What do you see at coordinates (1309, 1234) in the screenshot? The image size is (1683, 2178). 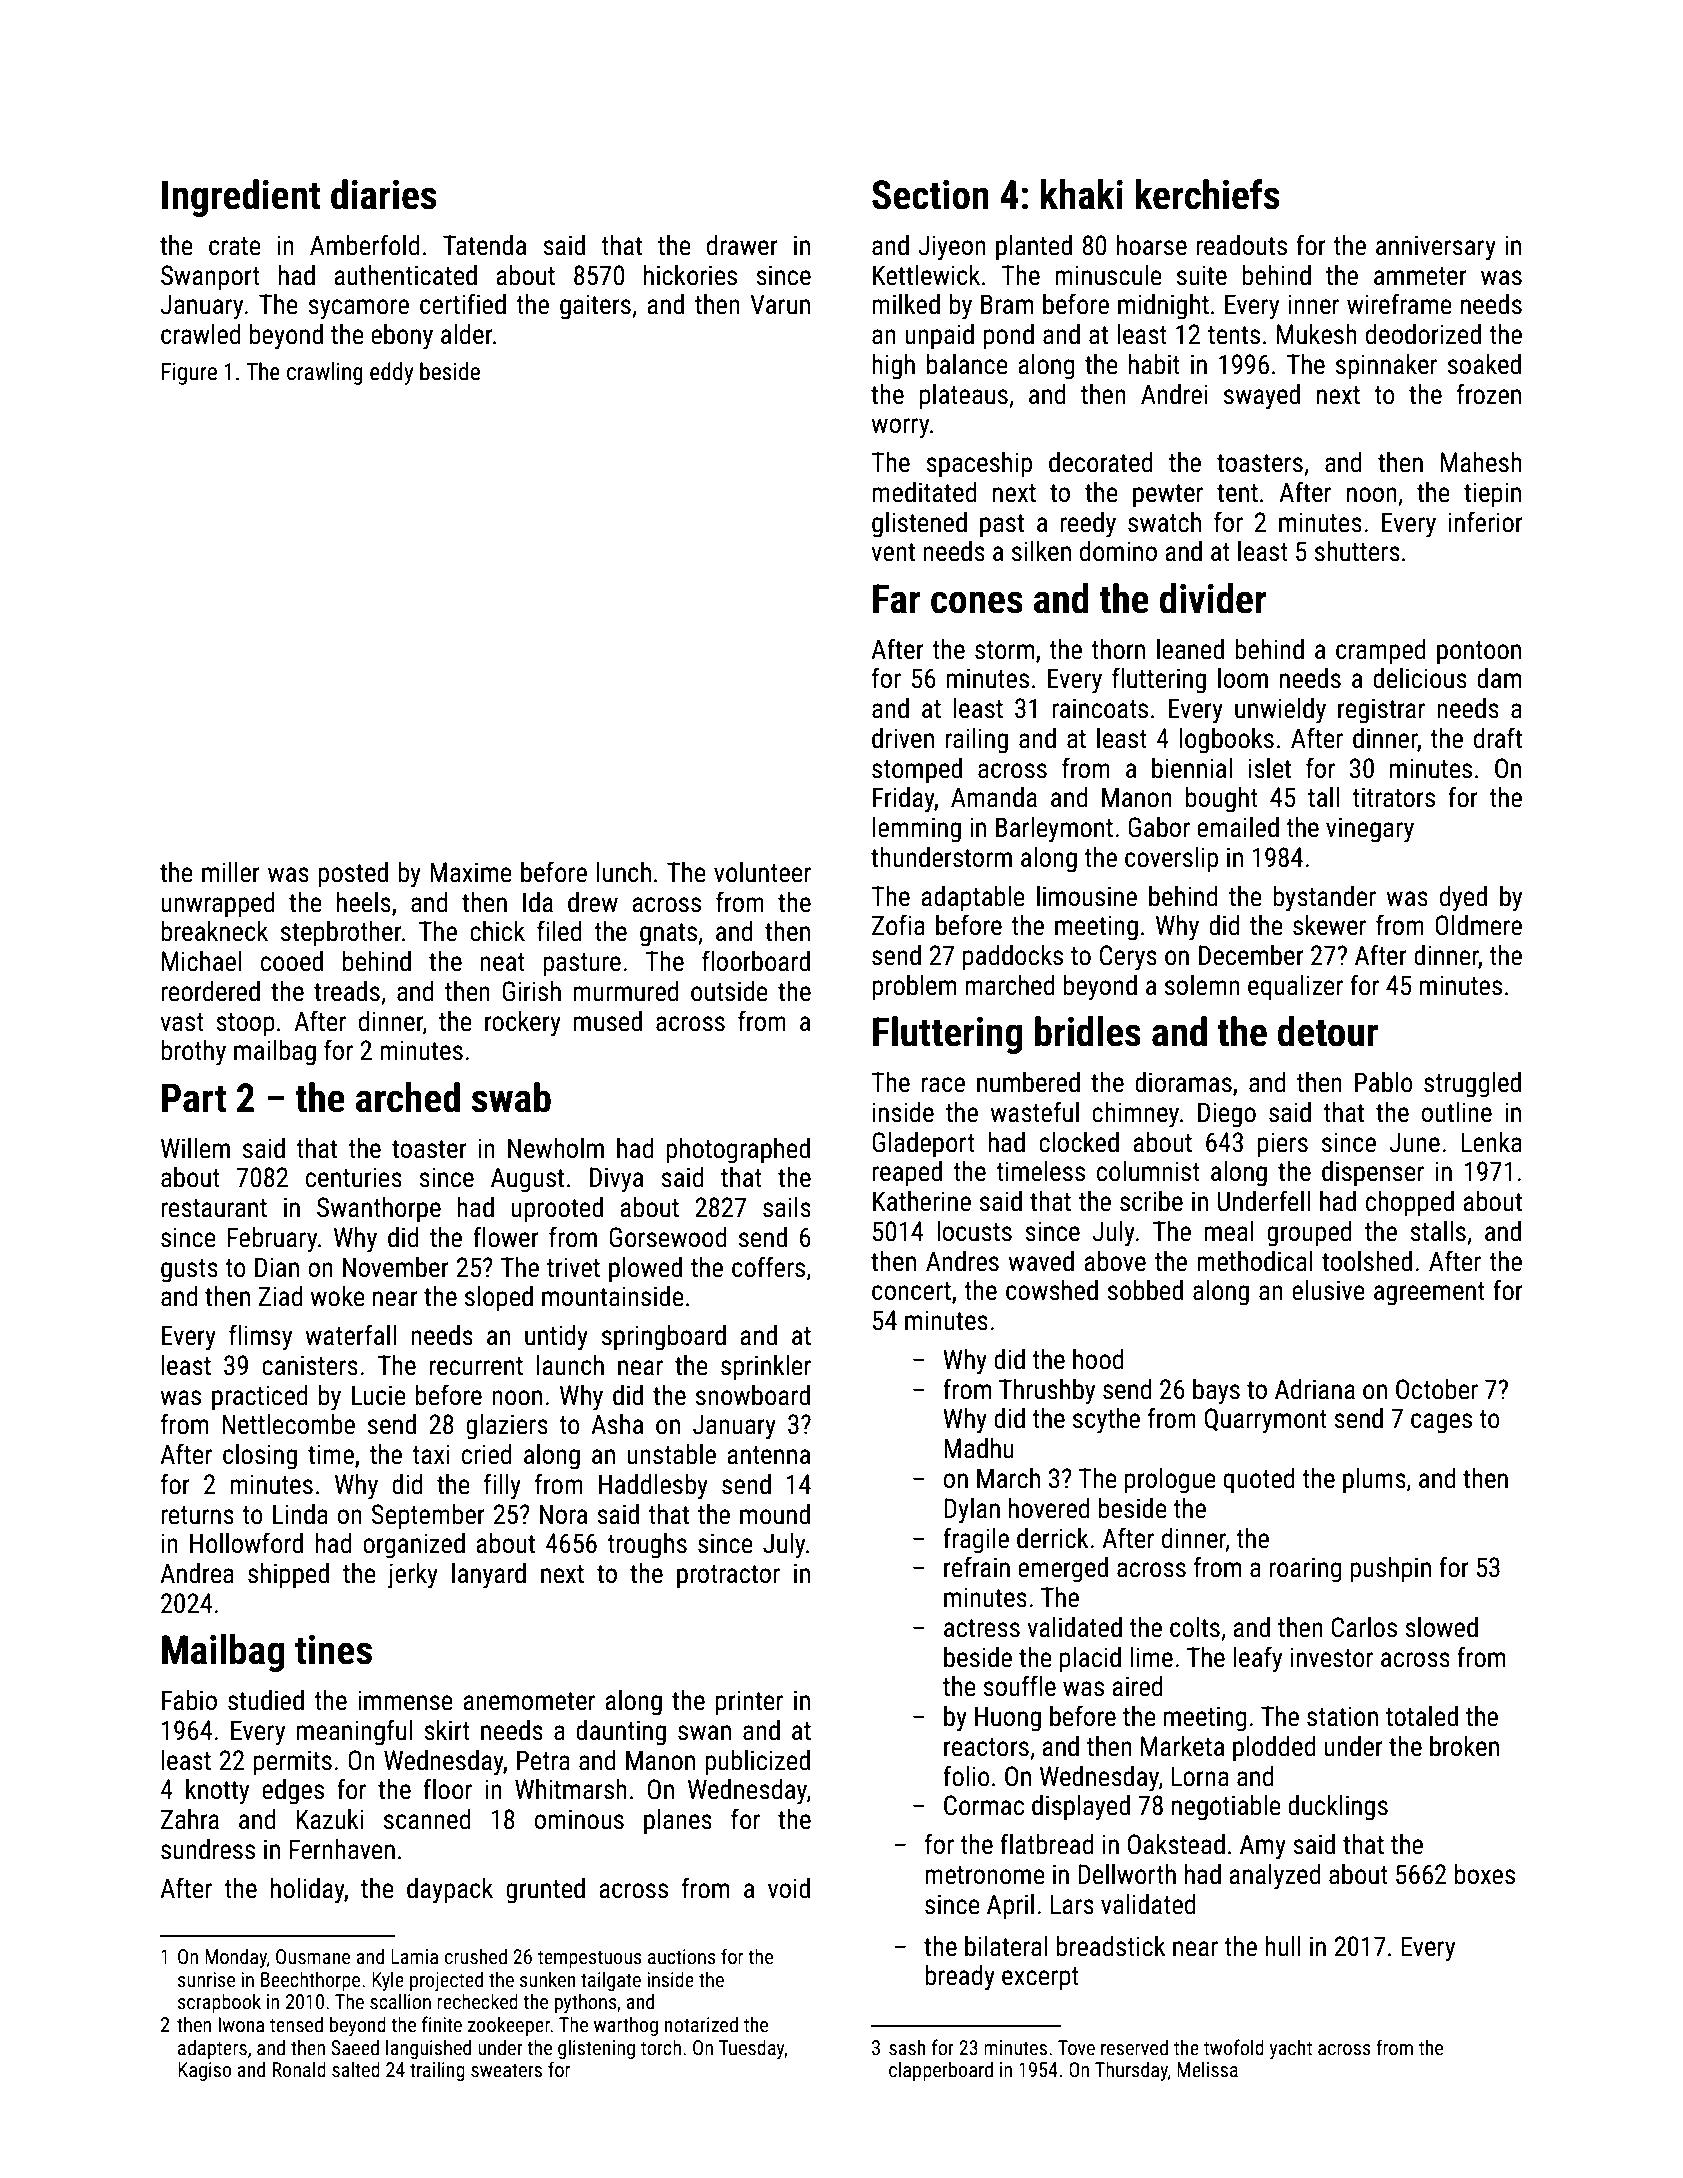 I see `grouped` at bounding box center [1309, 1234].
